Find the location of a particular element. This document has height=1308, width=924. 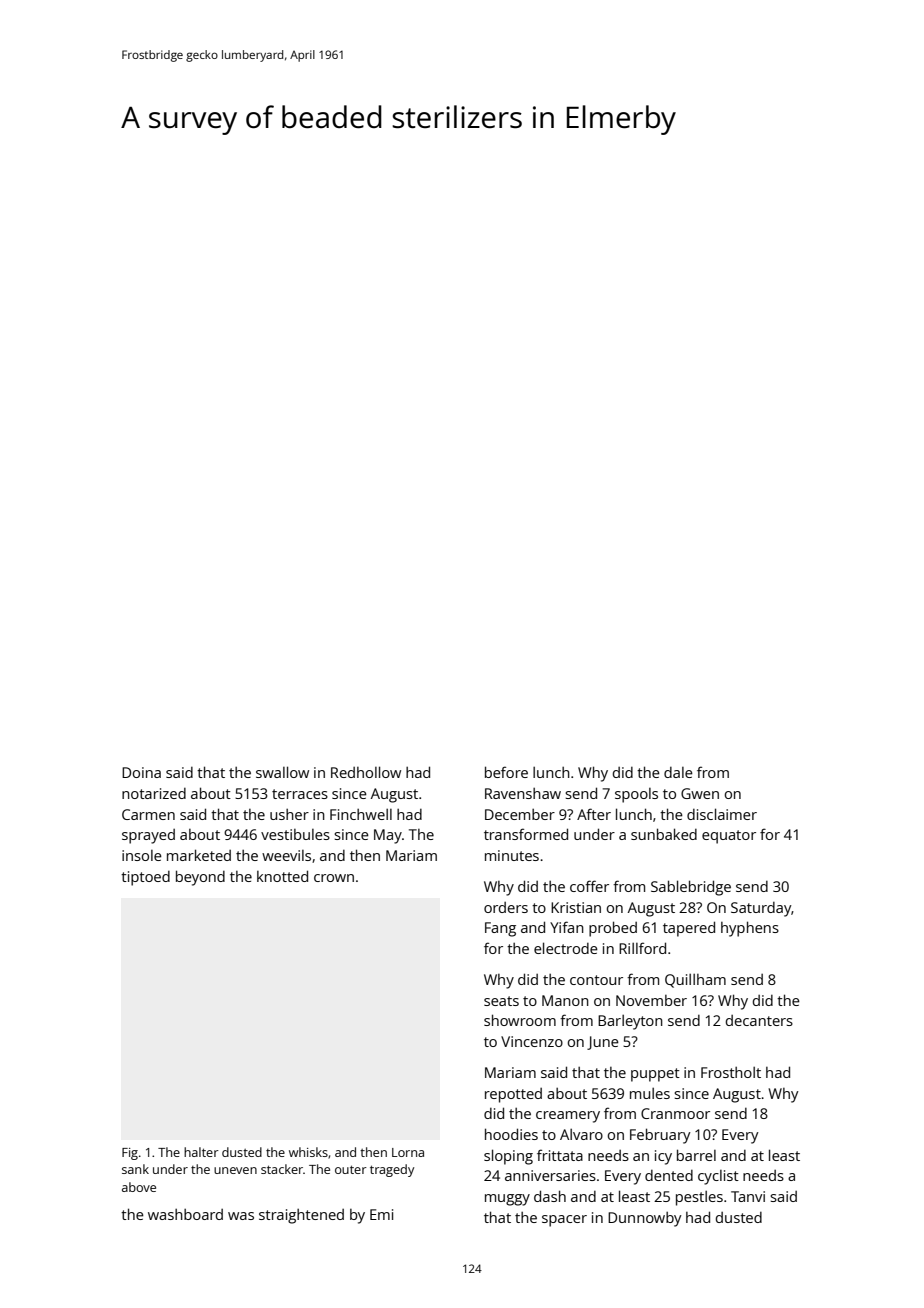

Carmen is located at coordinates (148, 814).
